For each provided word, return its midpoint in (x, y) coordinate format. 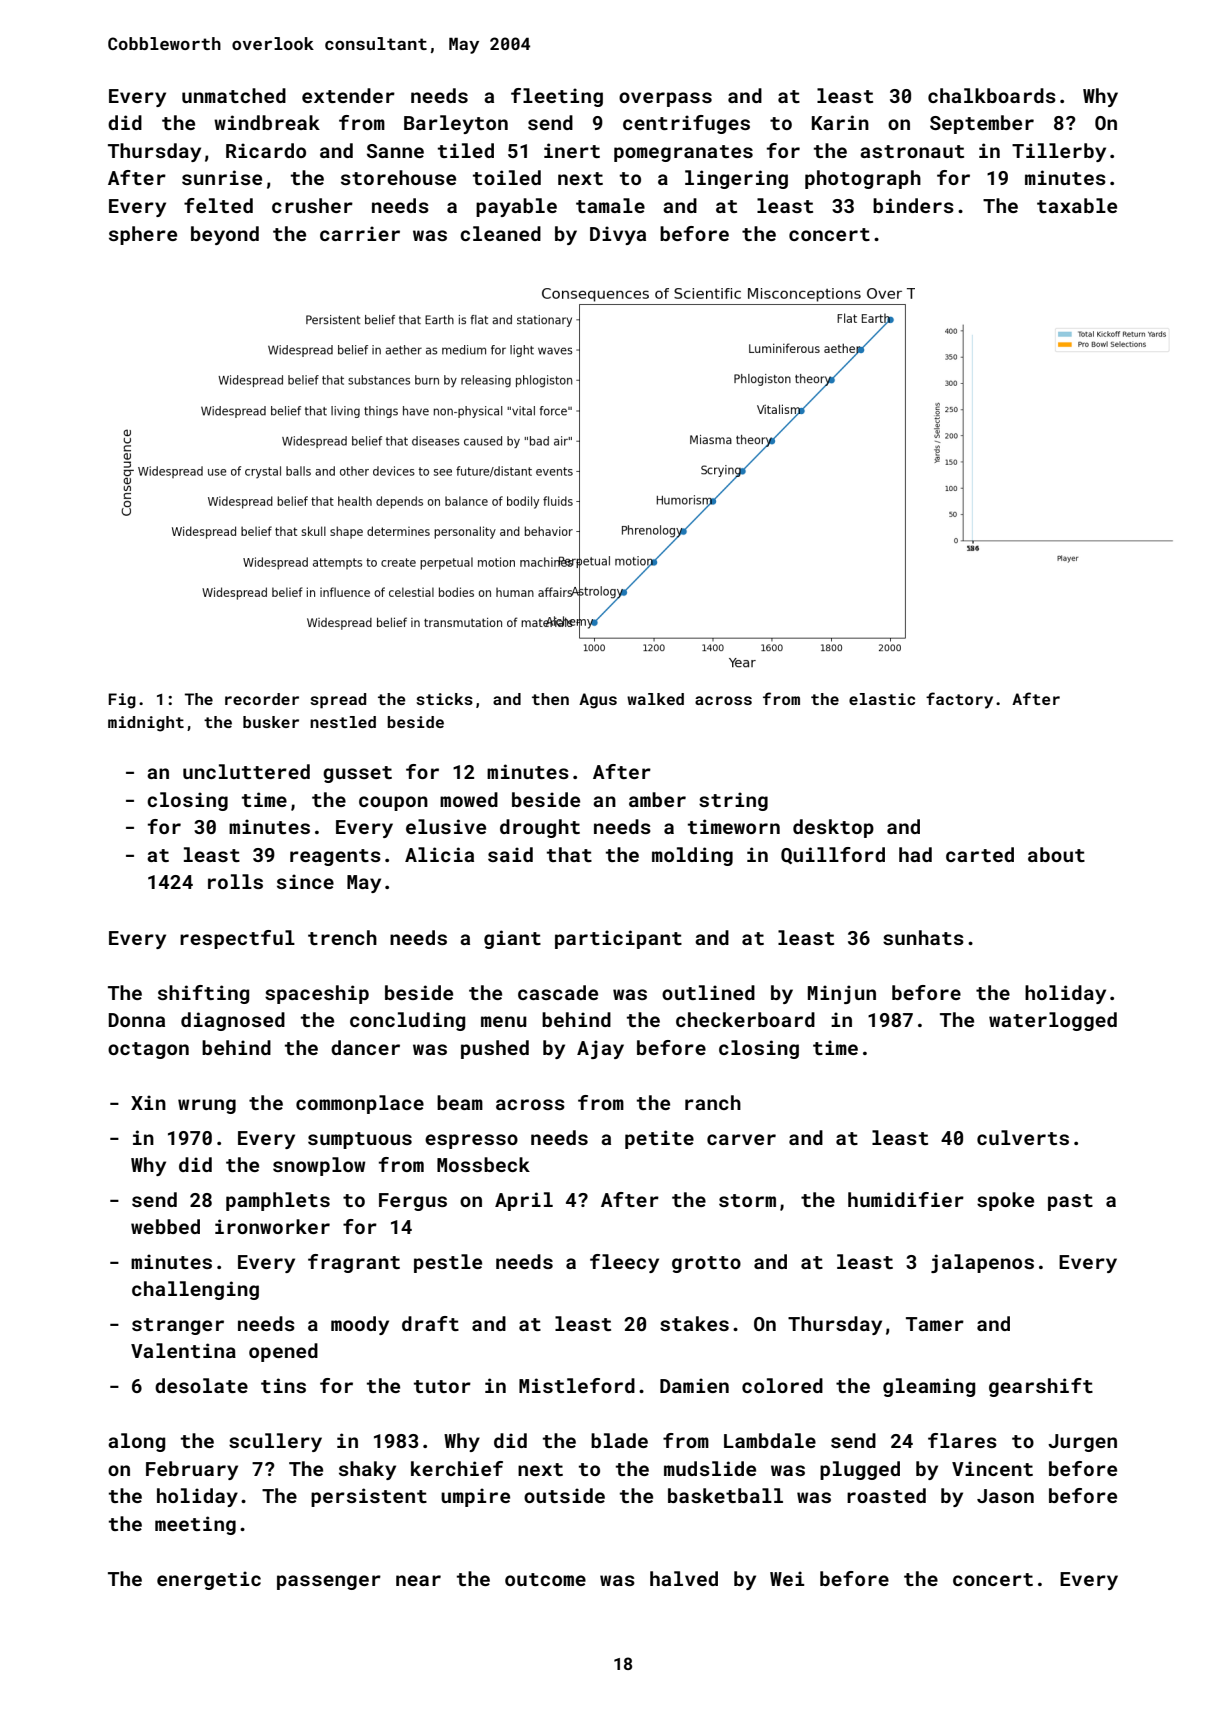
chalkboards (992, 95)
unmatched (234, 95)
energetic (209, 1580)
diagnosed (233, 1021)
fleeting (557, 97)
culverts (1023, 1137)
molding (692, 856)
